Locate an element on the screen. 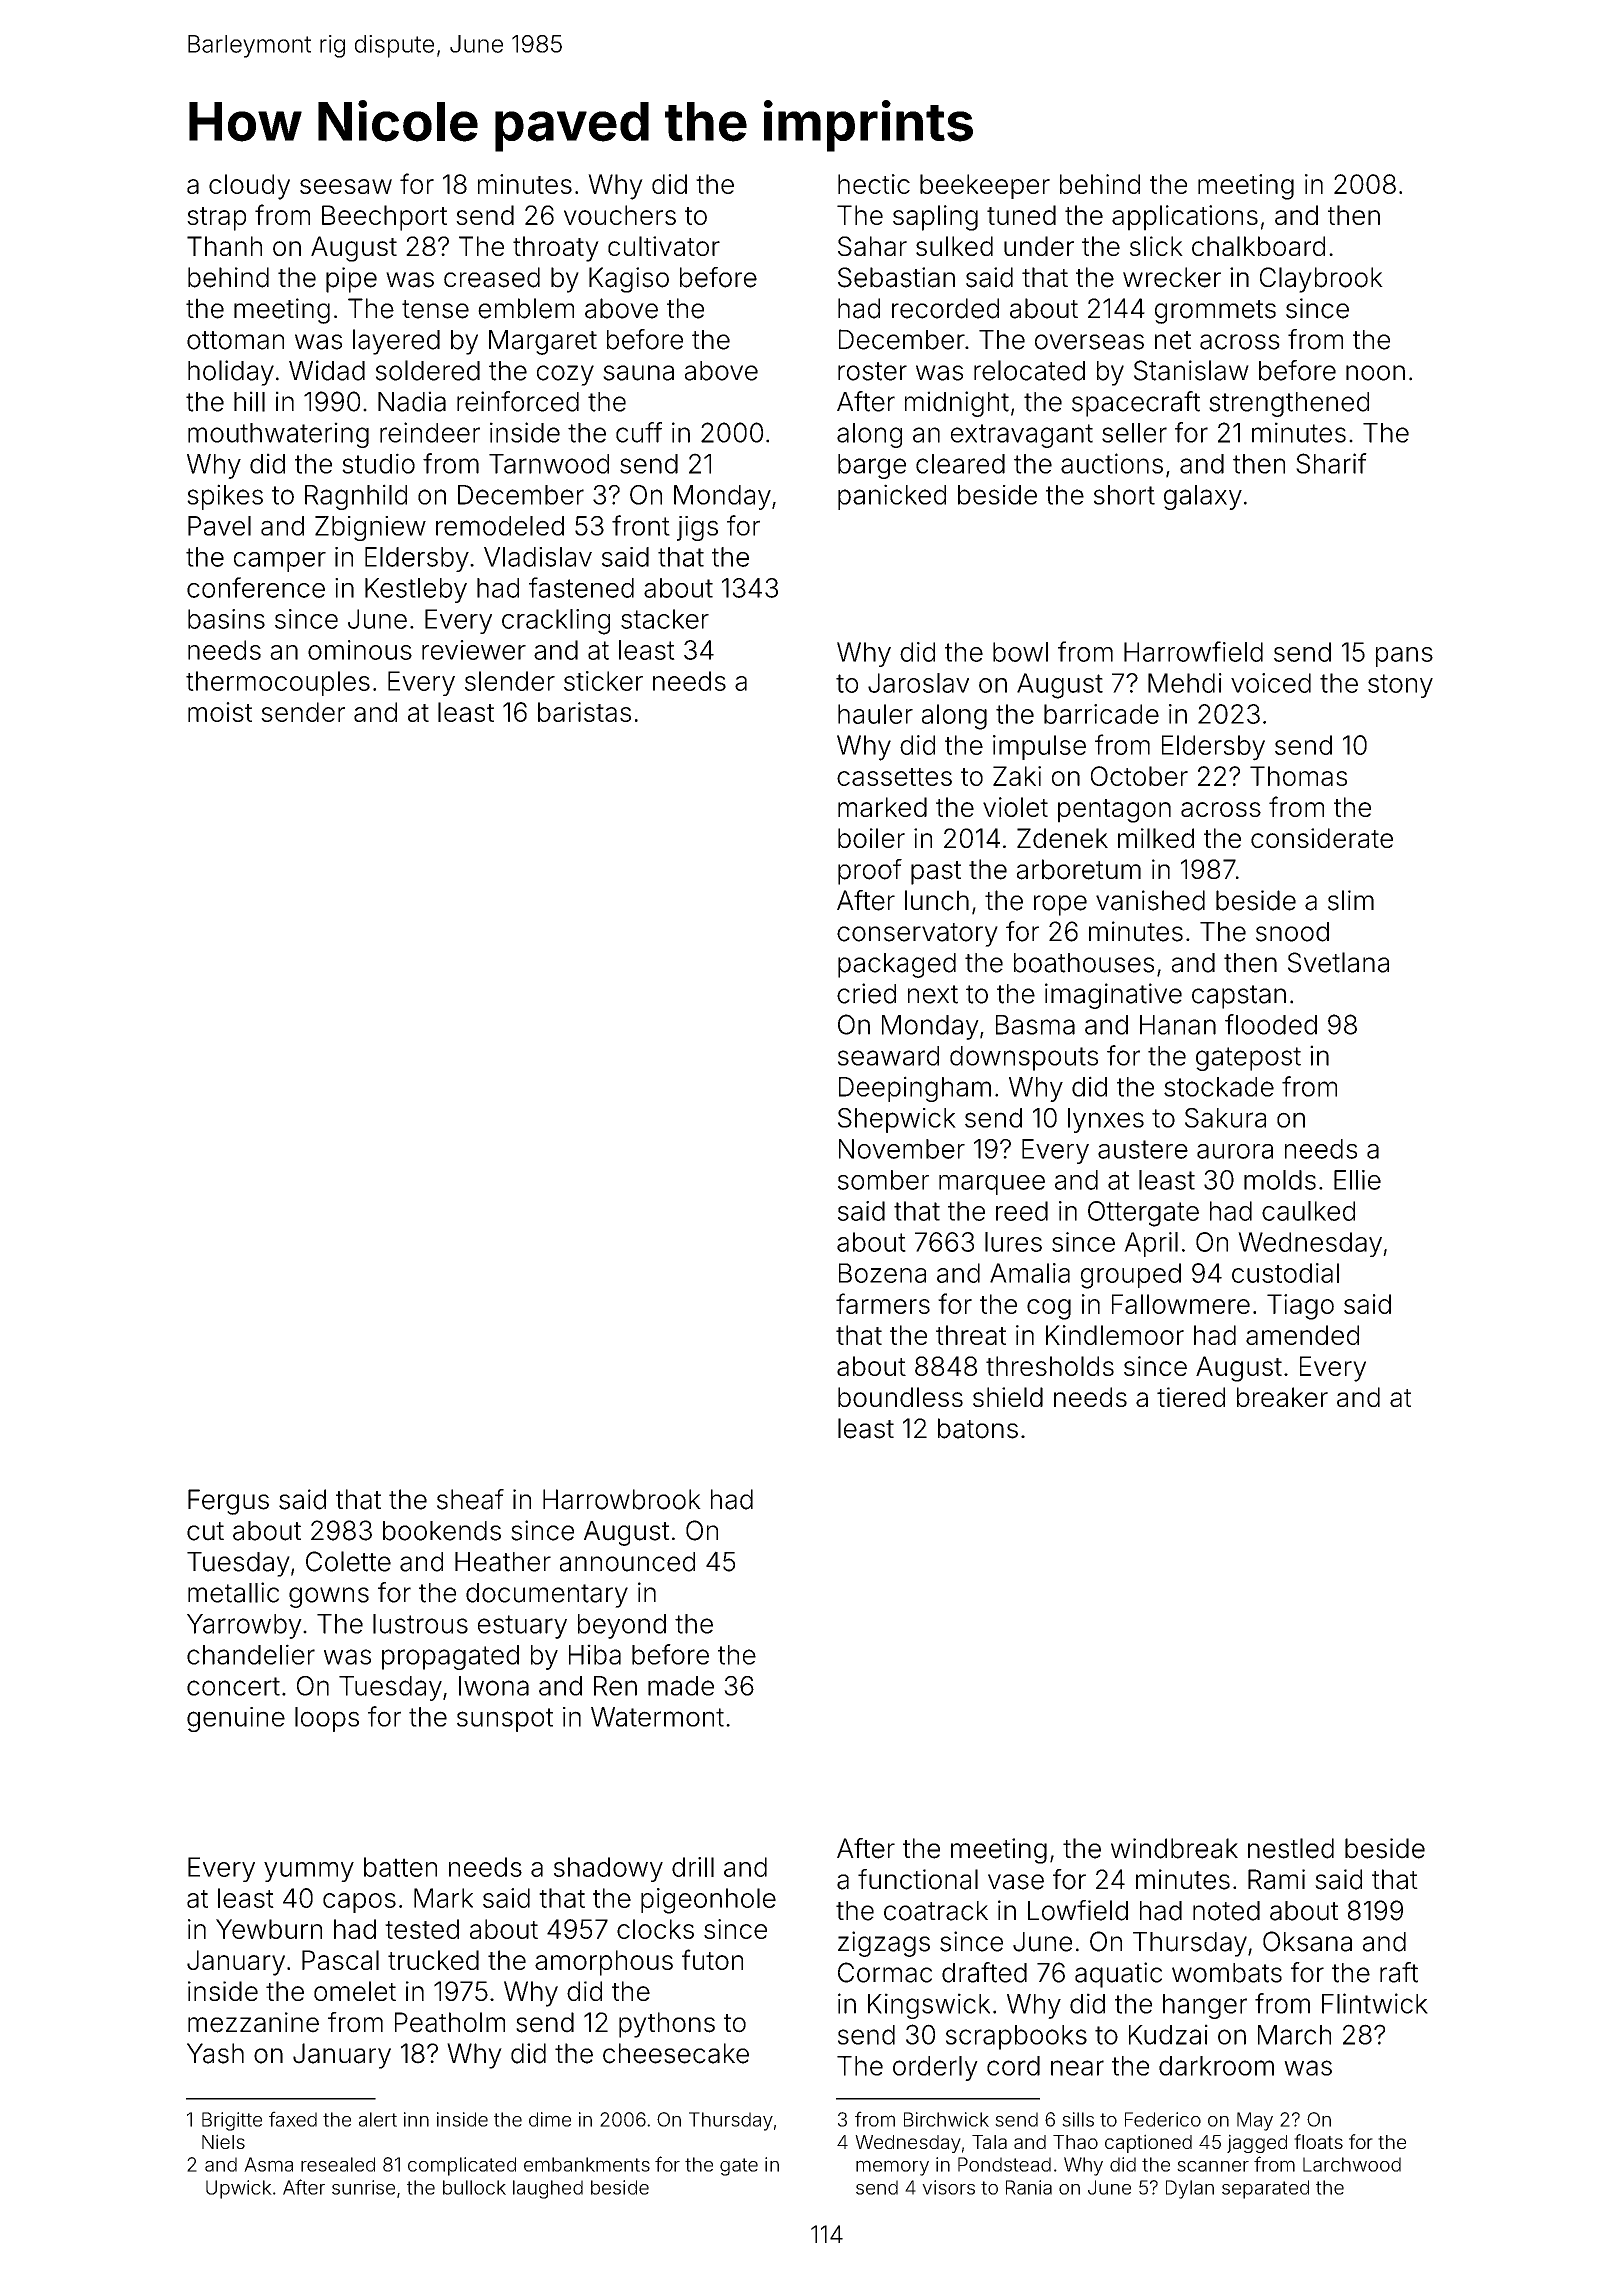  bowl is located at coordinates (1020, 652).
